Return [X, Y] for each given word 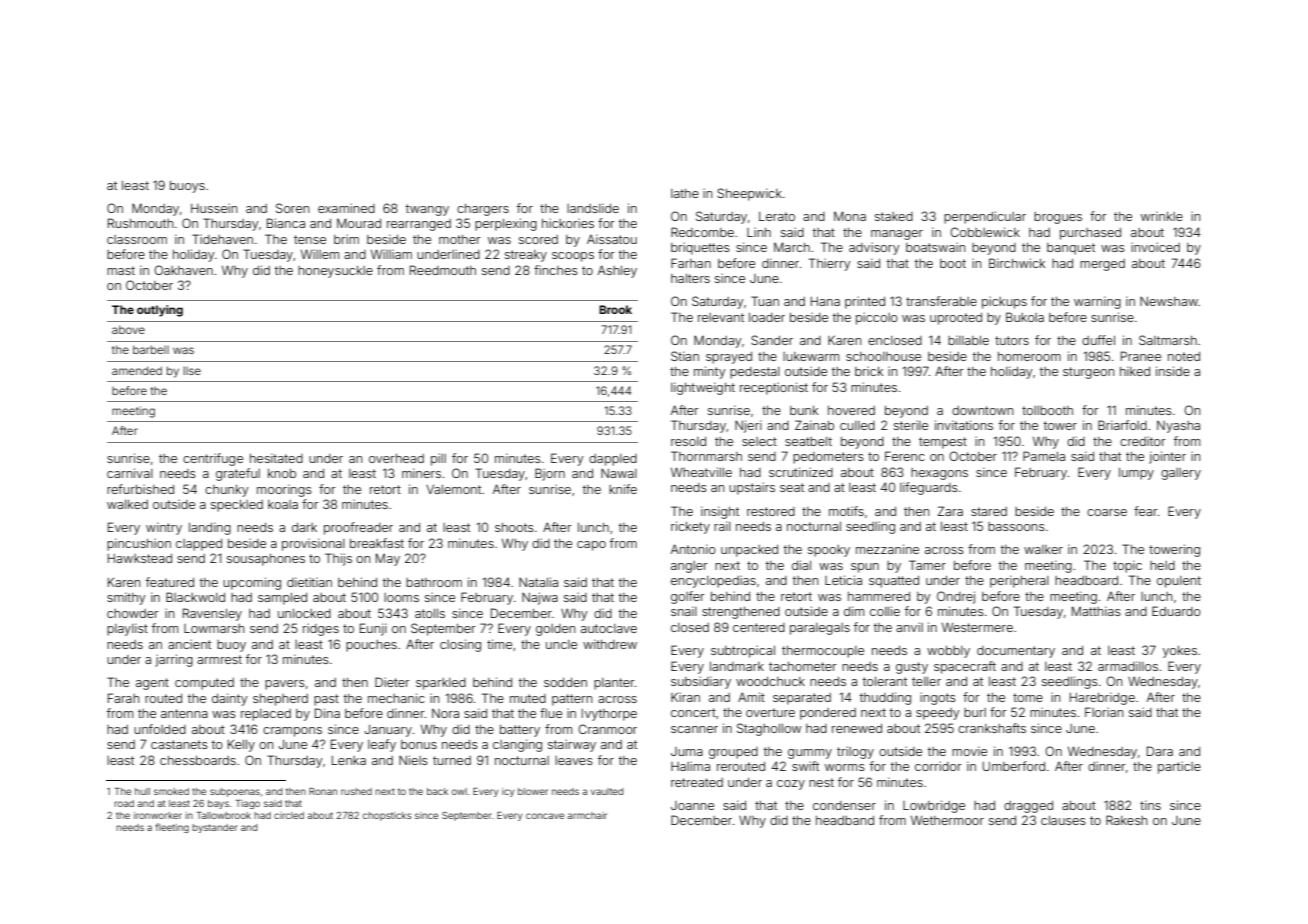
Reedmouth [443, 270]
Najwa [540, 598]
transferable [941, 301]
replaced [266, 715]
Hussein [214, 208]
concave [545, 816]
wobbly [948, 652]
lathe [685, 193]
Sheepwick [749, 194]
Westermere [977, 627]
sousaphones [266, 560]
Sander [772, 340]
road [124, 803]
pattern [572, 700]
